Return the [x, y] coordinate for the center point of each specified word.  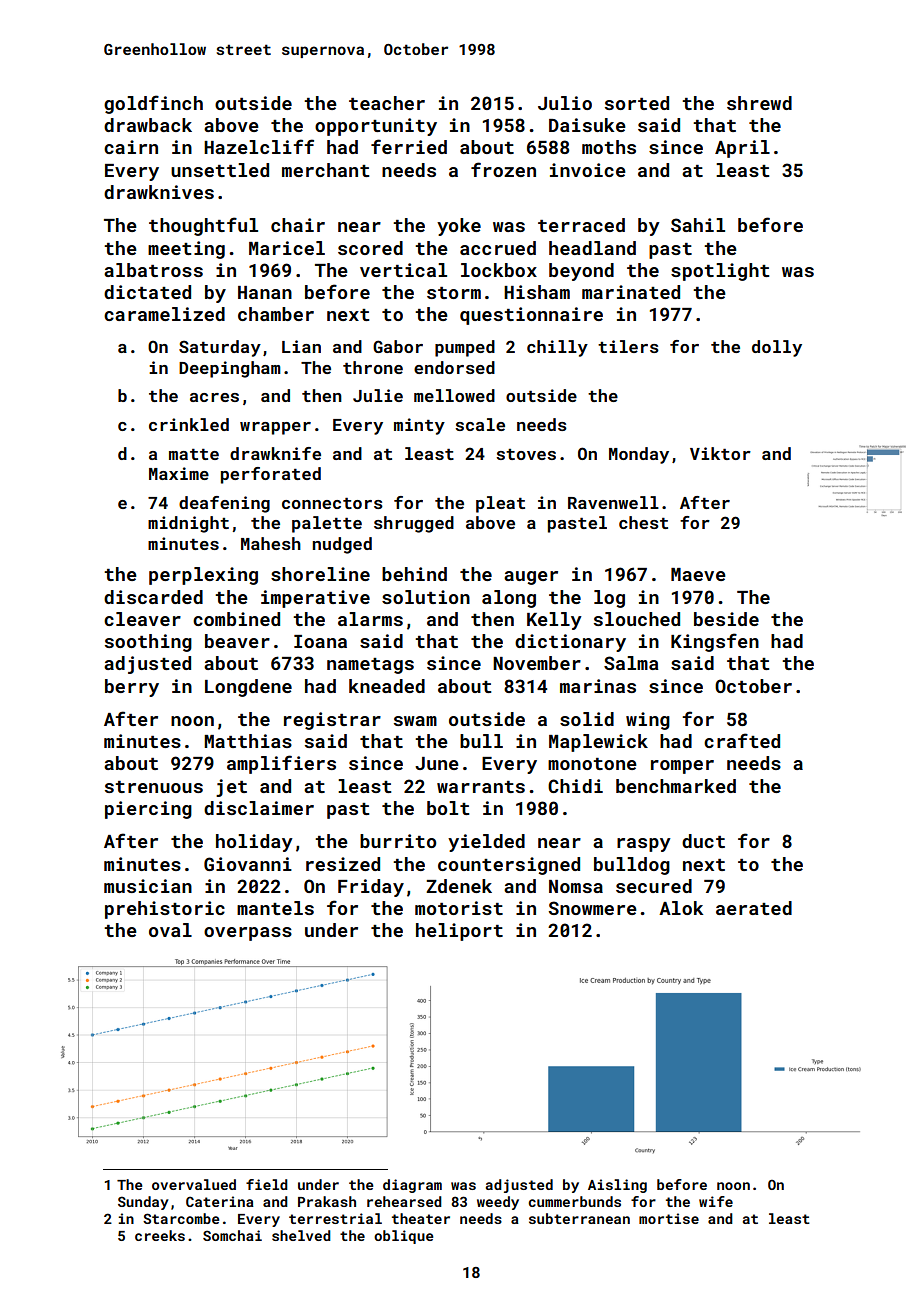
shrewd [759, 103]
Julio [565, 103]
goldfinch [153, 104]
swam [415, 721]
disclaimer [259, 808]
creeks [160, 1235]
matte [194, 454]
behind [414, 574]
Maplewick [598, 743]
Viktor [720, 453]
